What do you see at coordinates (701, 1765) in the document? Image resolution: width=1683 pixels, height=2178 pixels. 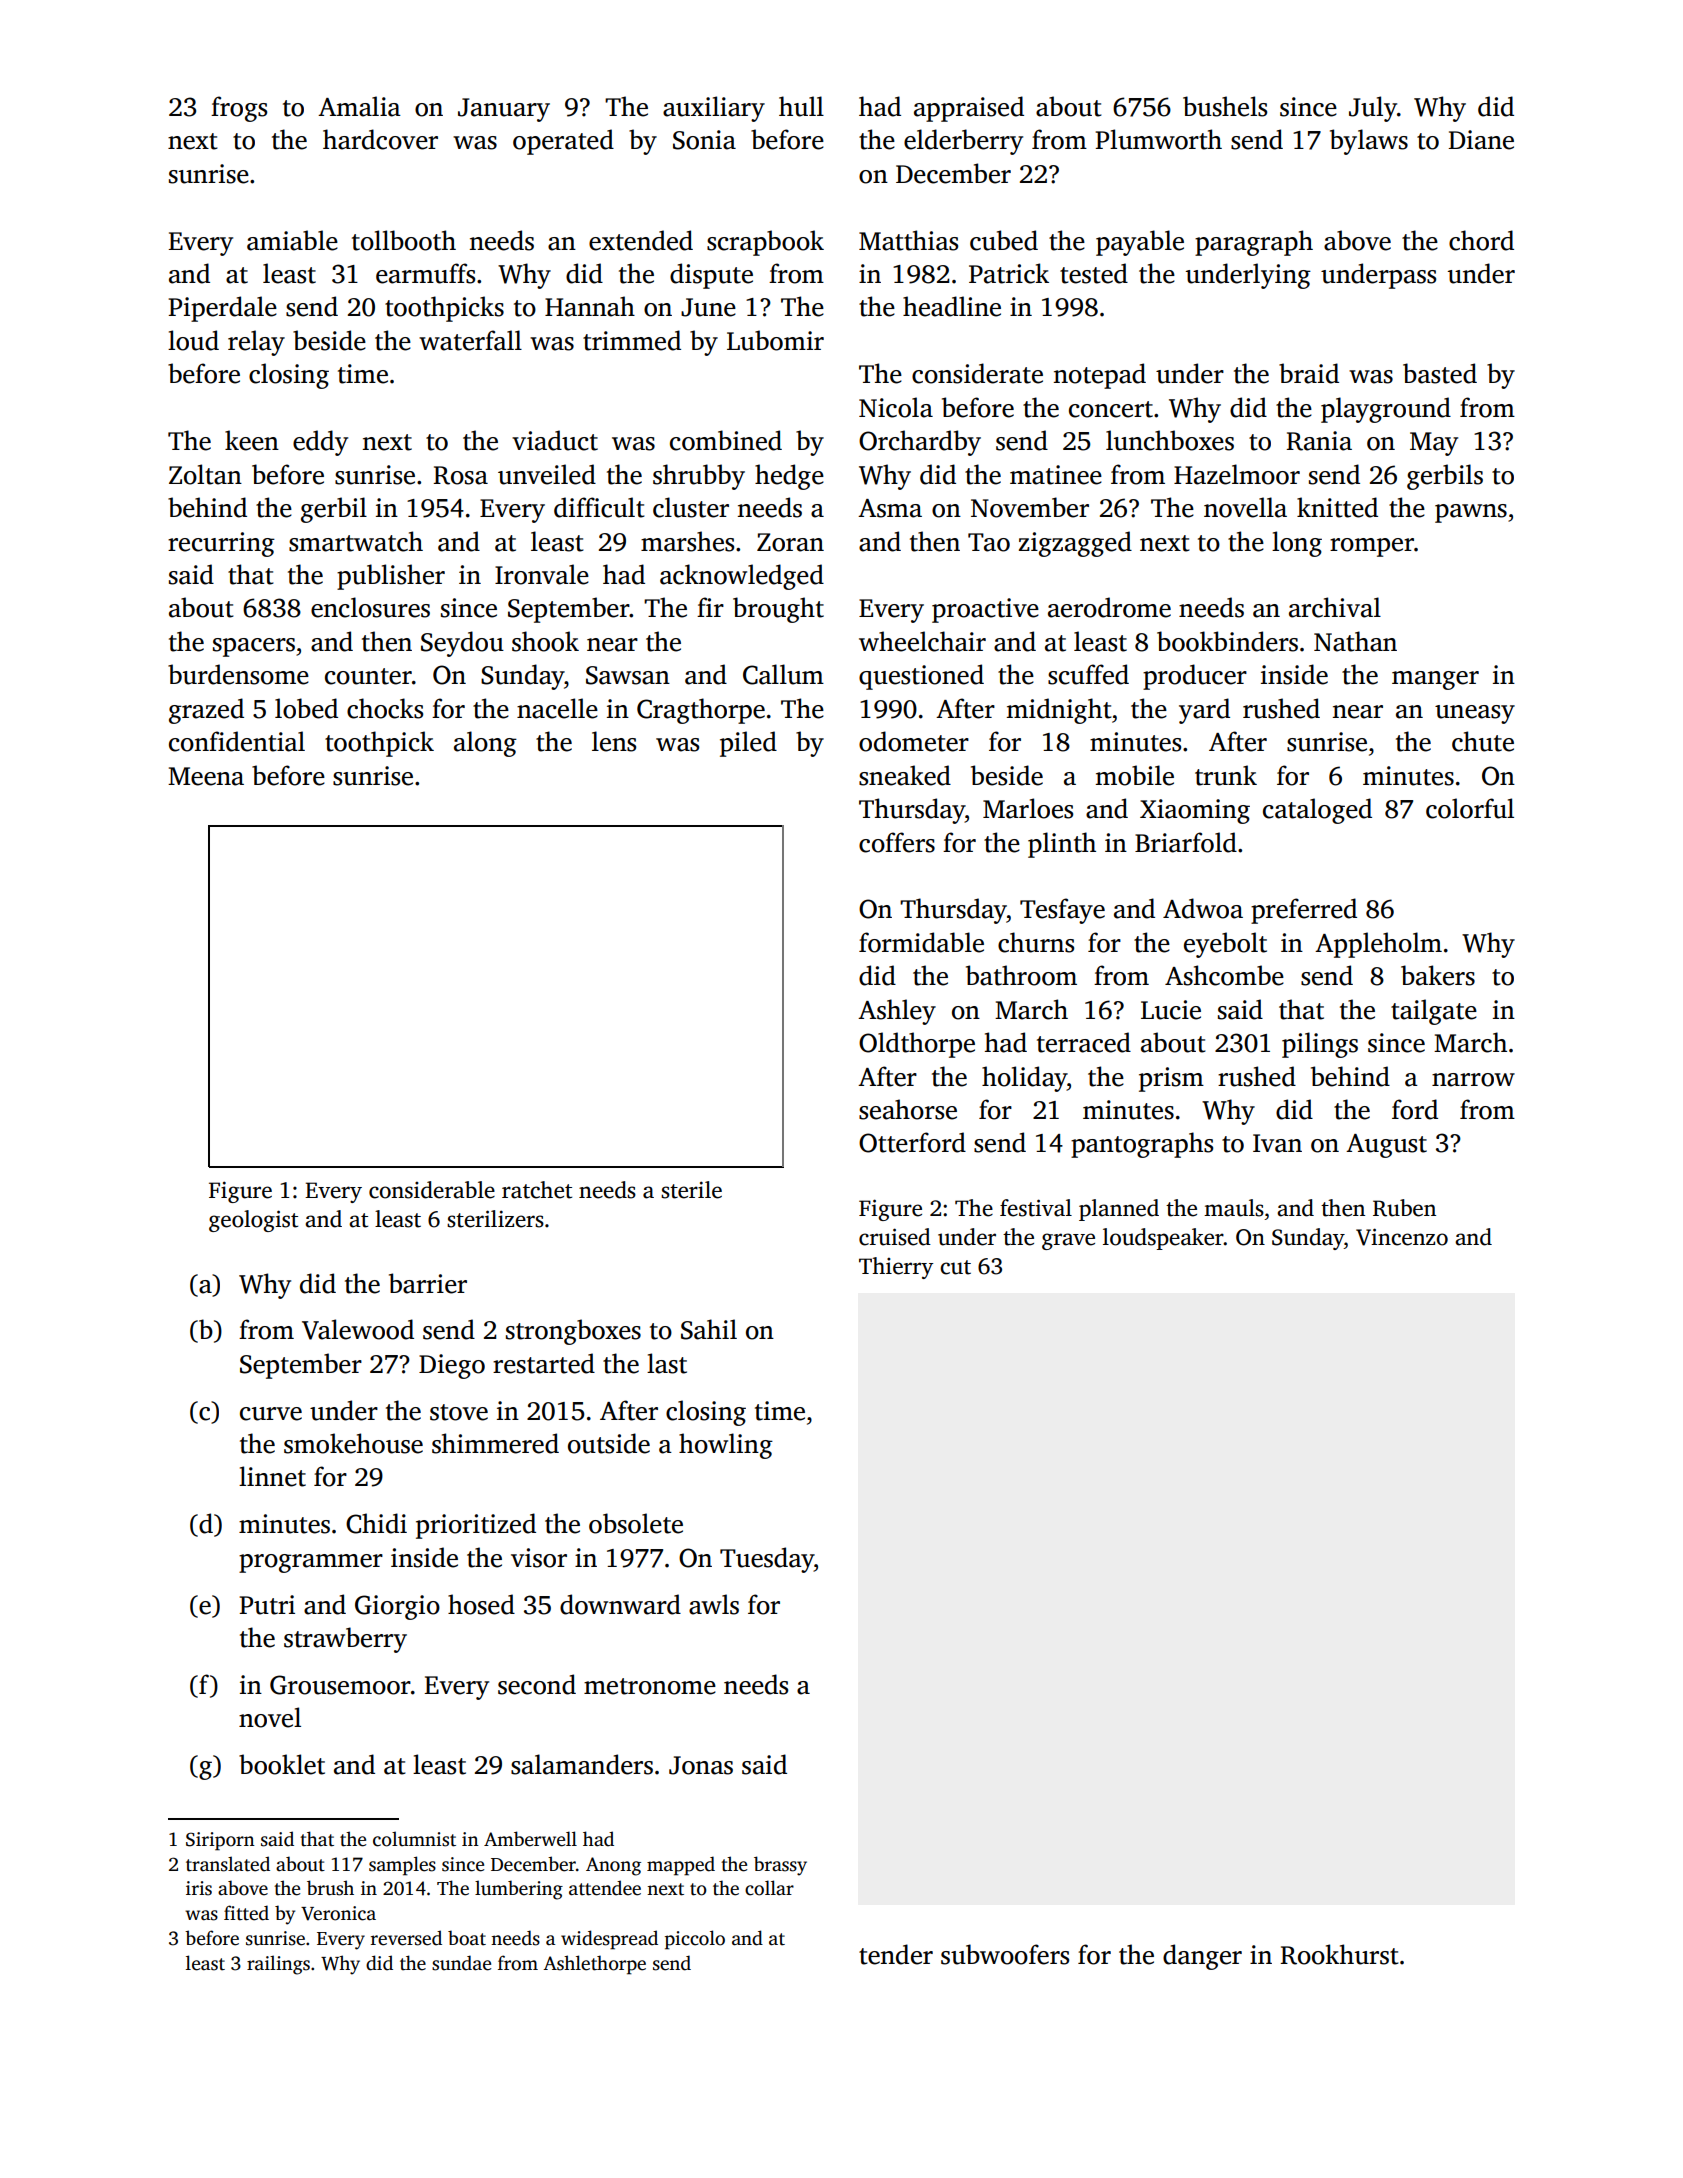 I see `Jonas` at bounding box center [701, 1765].
